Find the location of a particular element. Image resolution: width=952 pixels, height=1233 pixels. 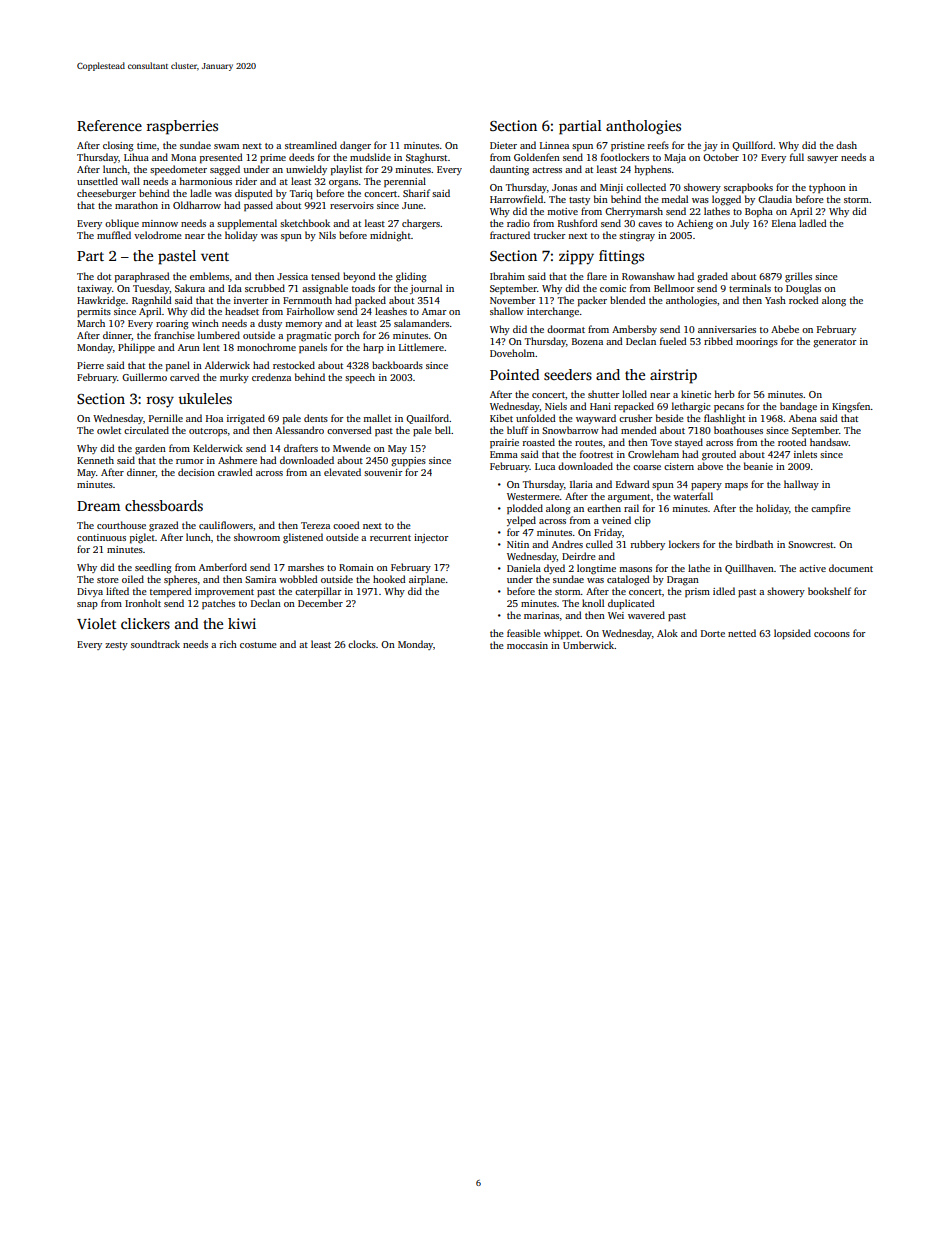

Fernmouth is located at coordinates (307, 300).
